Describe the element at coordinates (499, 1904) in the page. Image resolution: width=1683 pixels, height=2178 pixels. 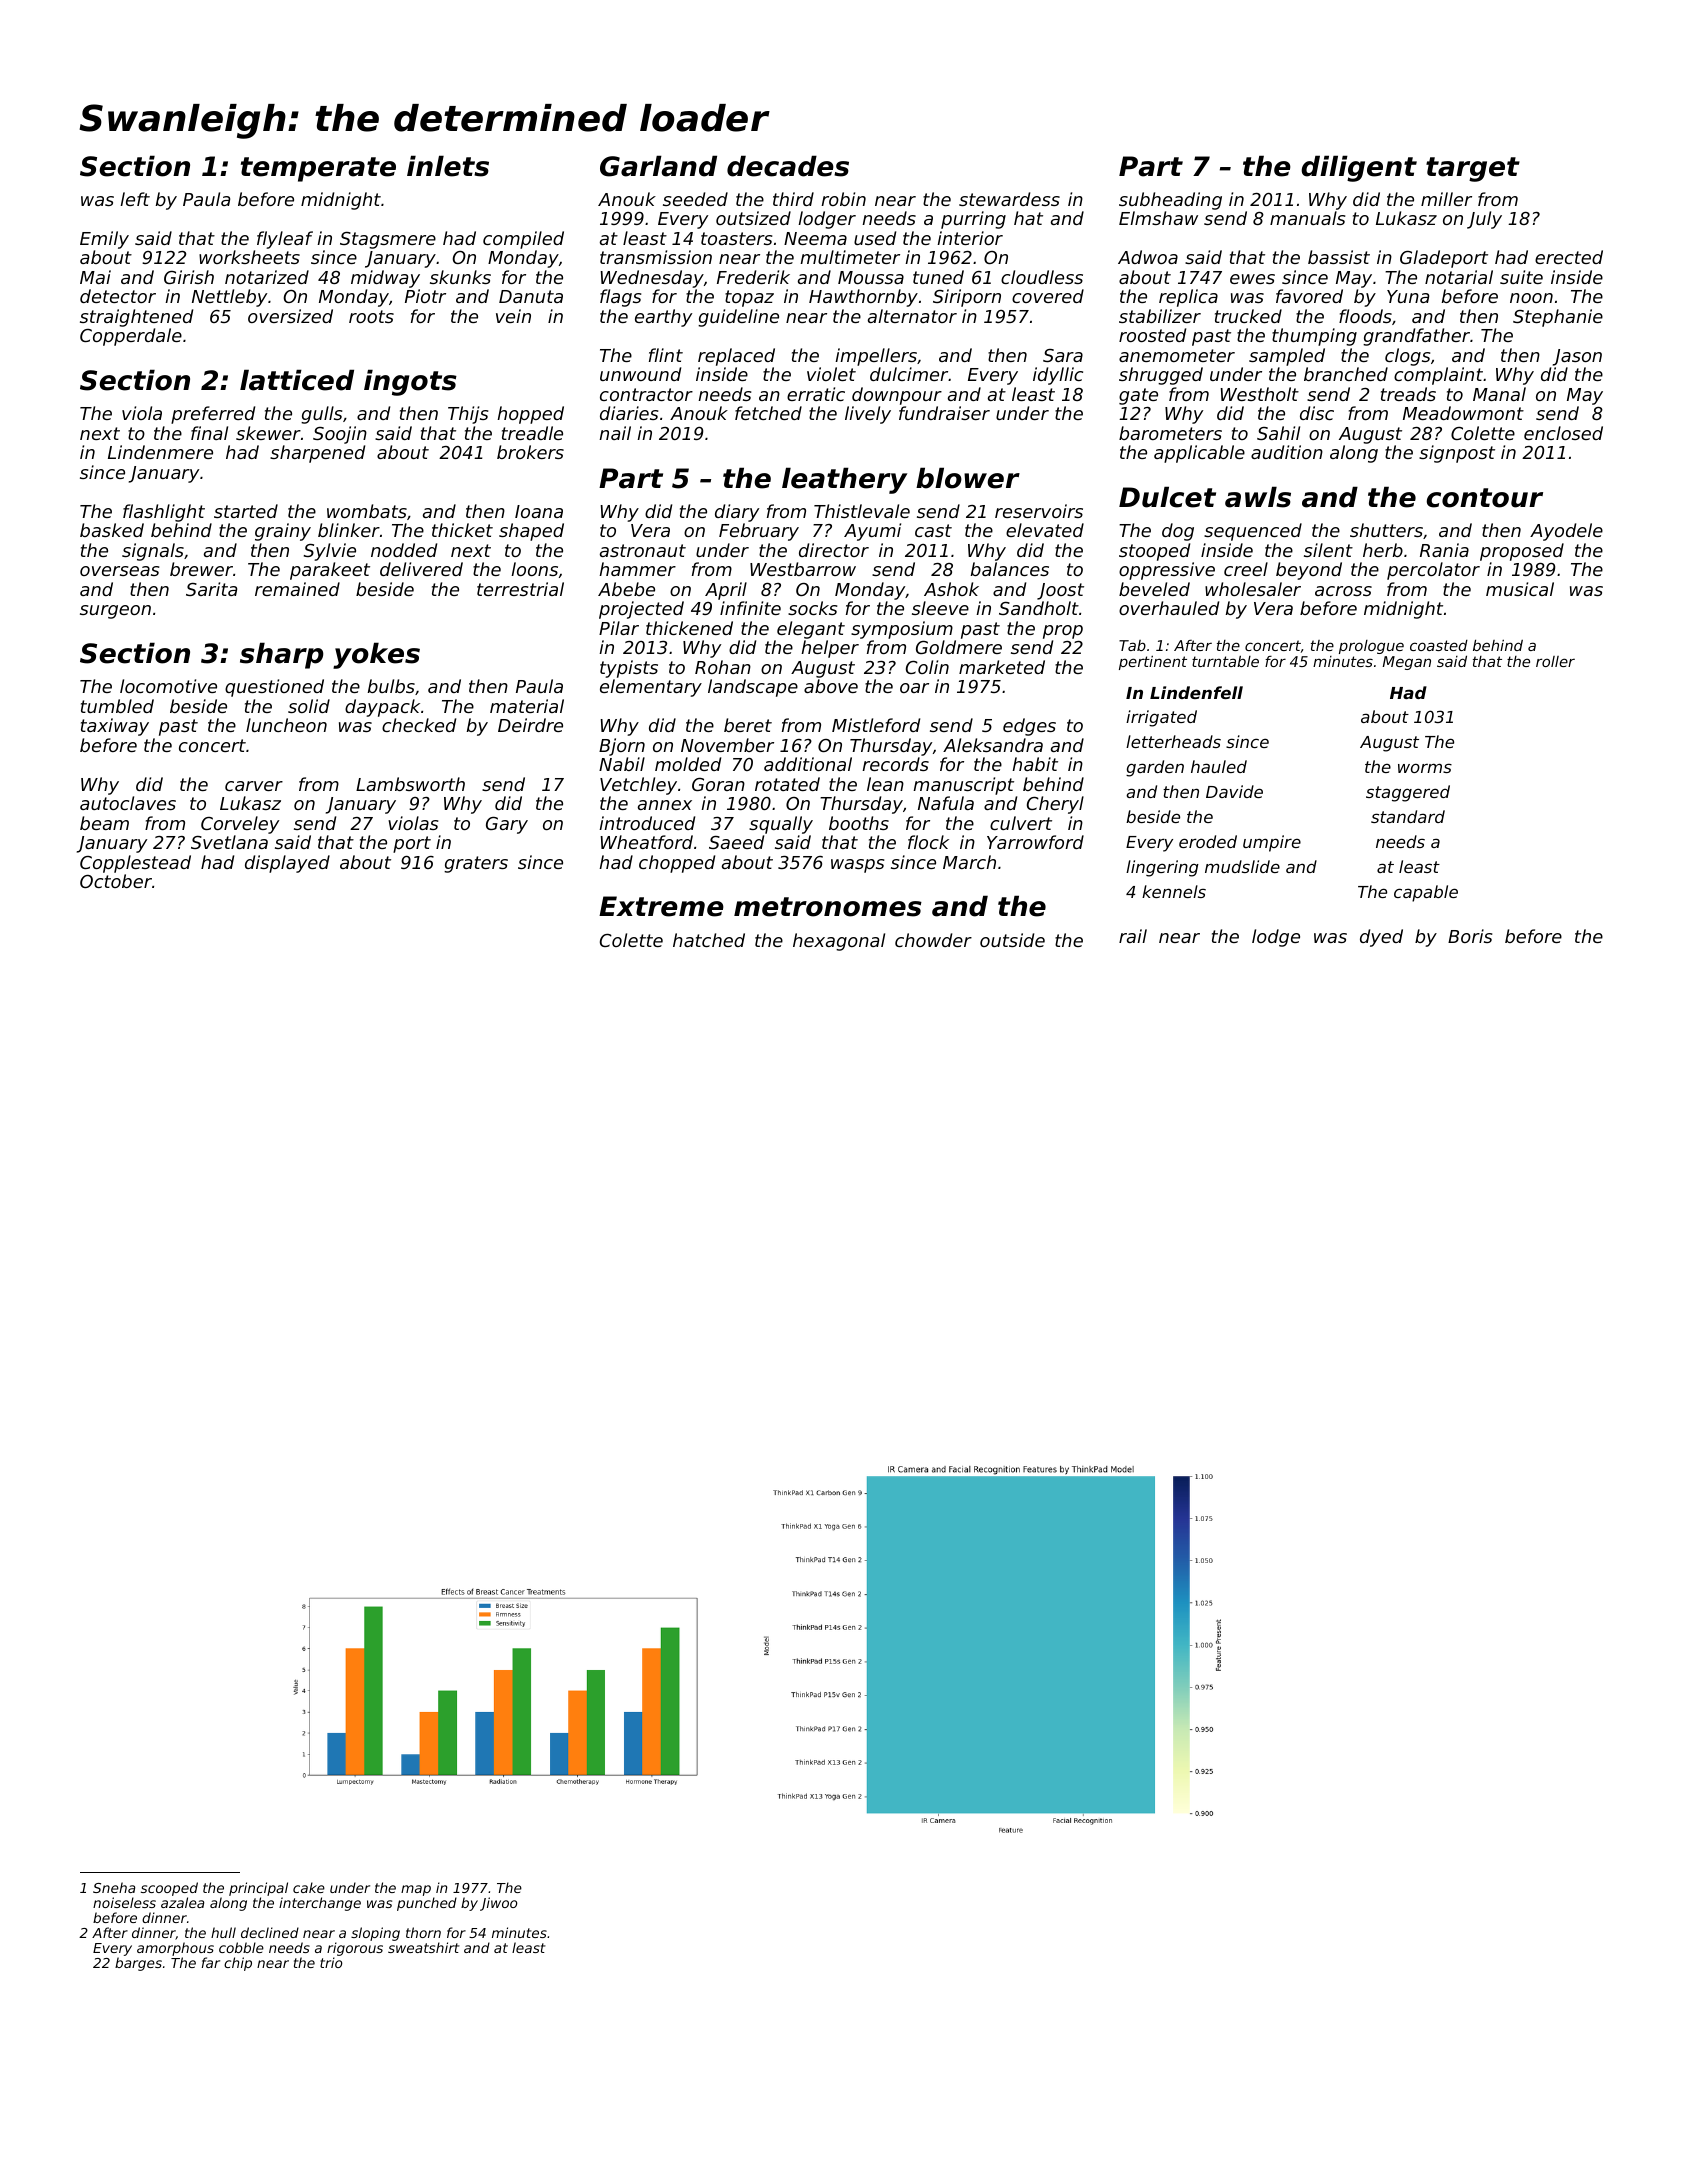
I see `Jiwoo` at that location.
